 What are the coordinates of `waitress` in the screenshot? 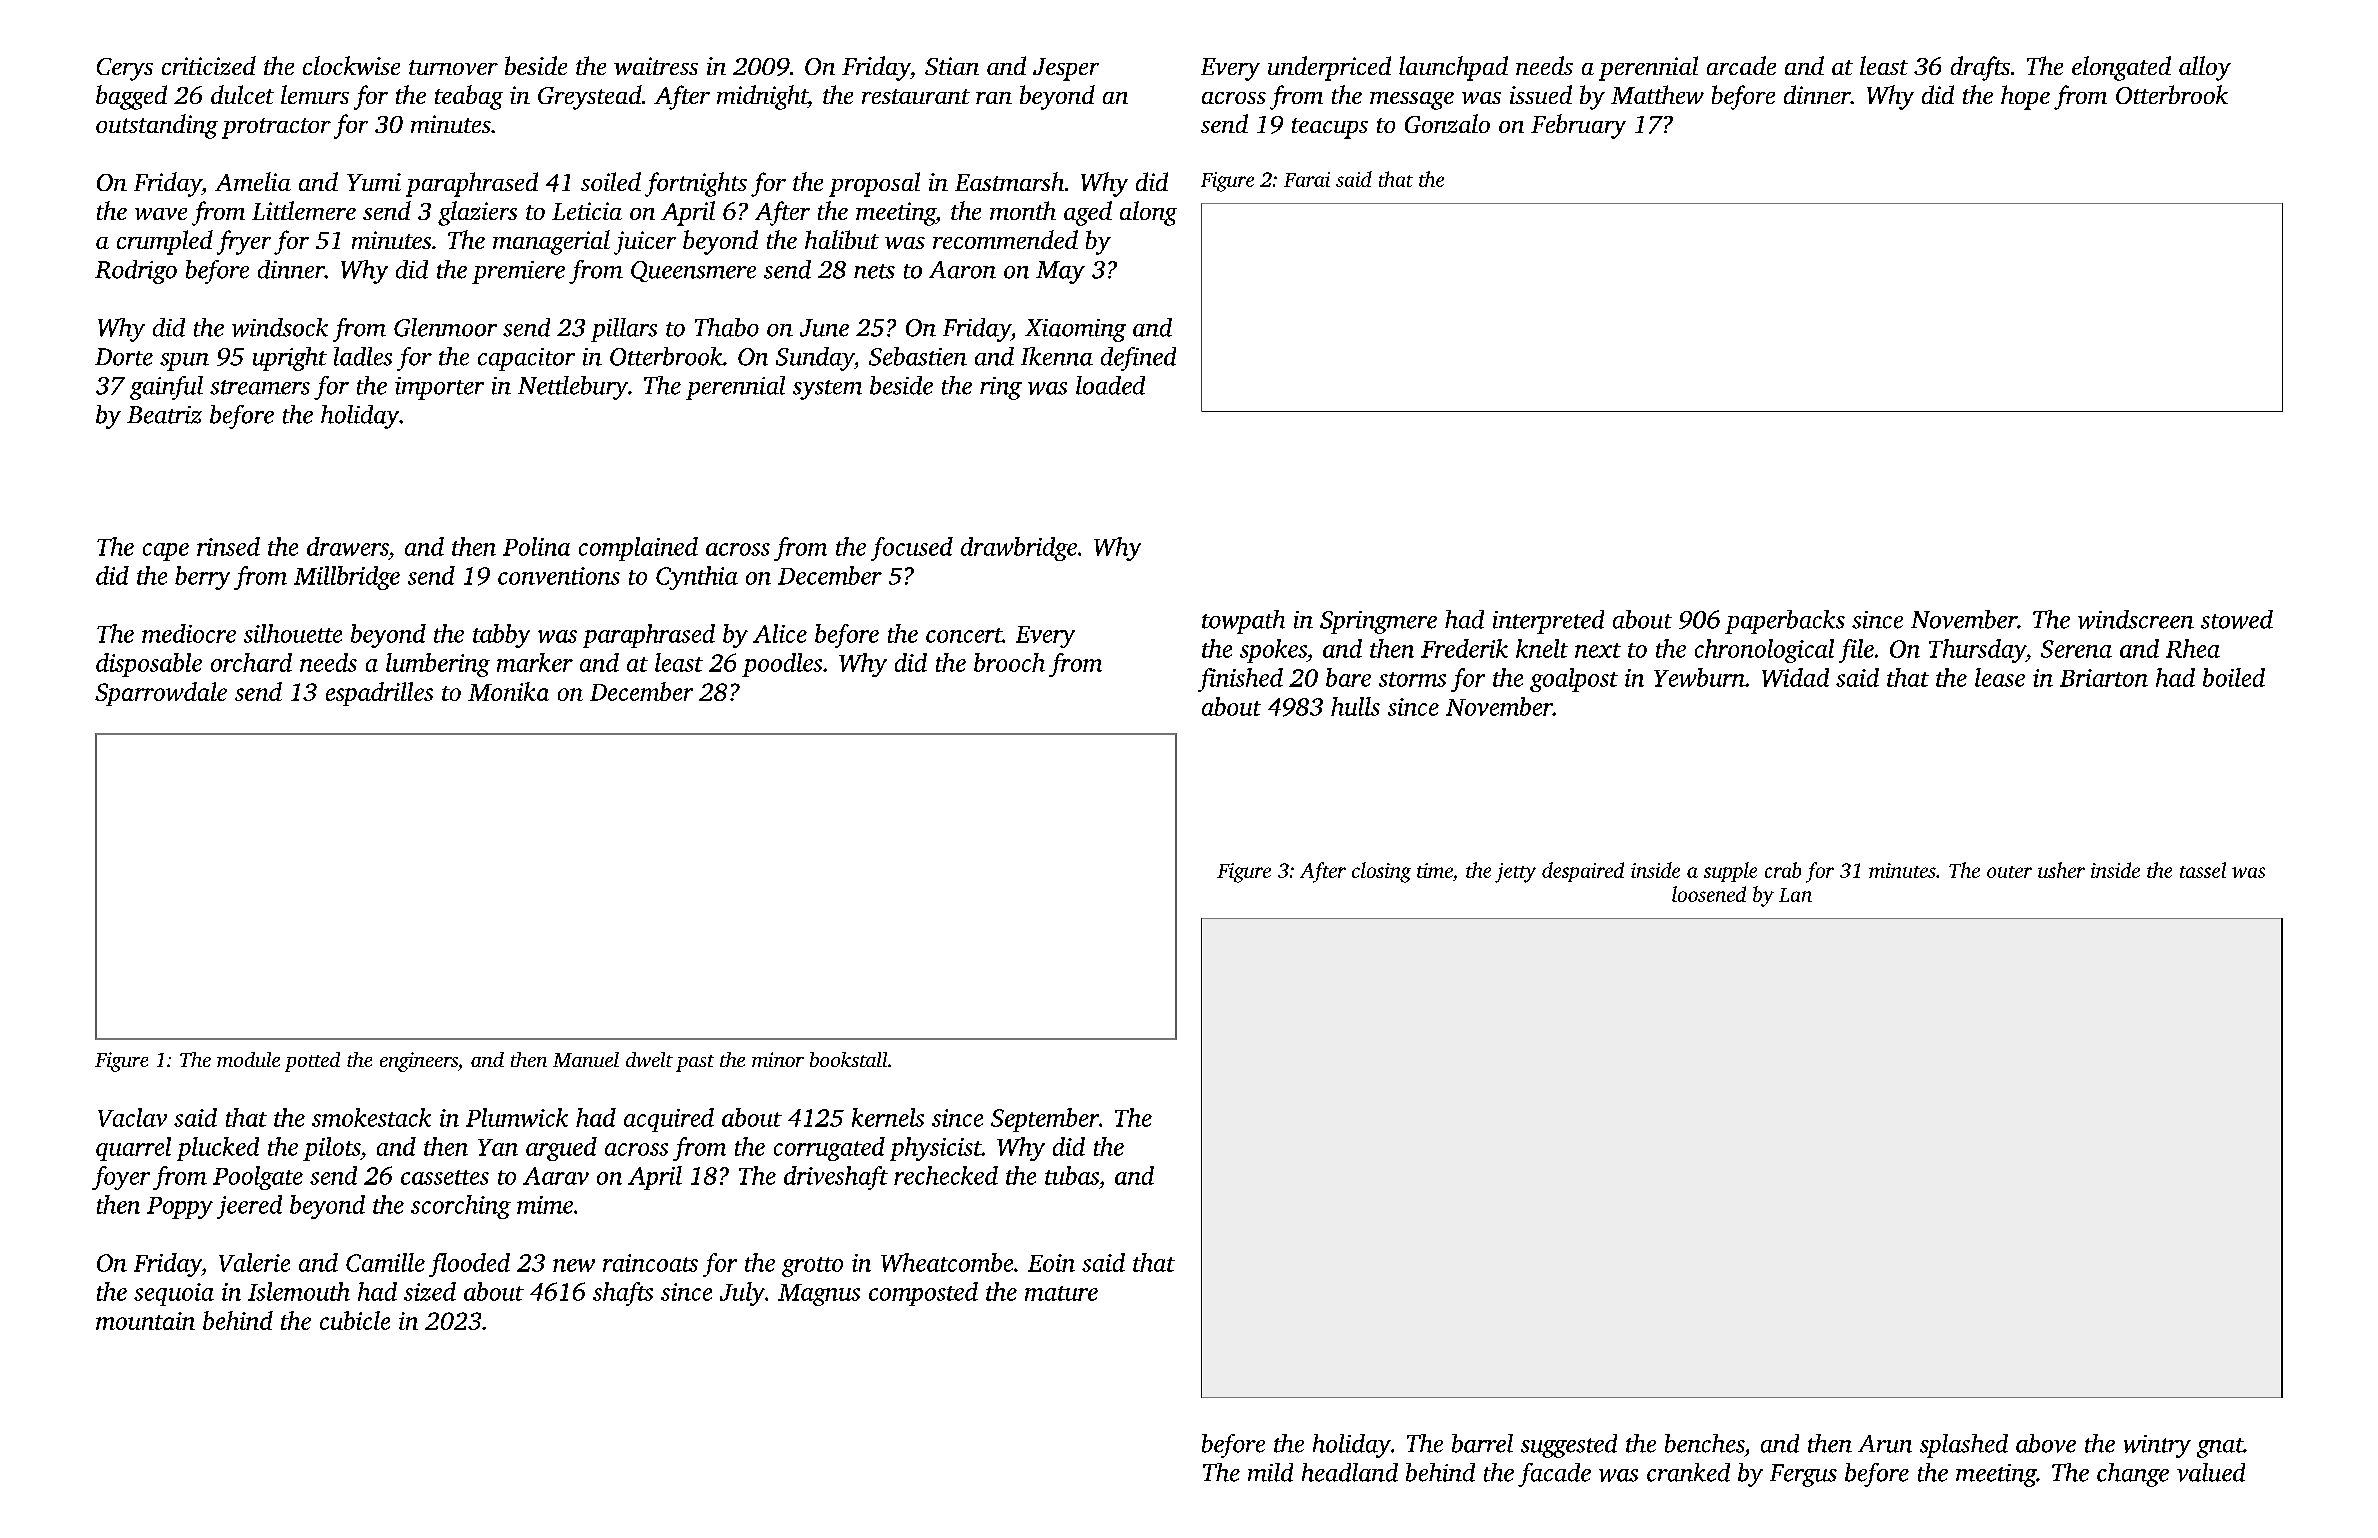 It's located at (656, 66).
